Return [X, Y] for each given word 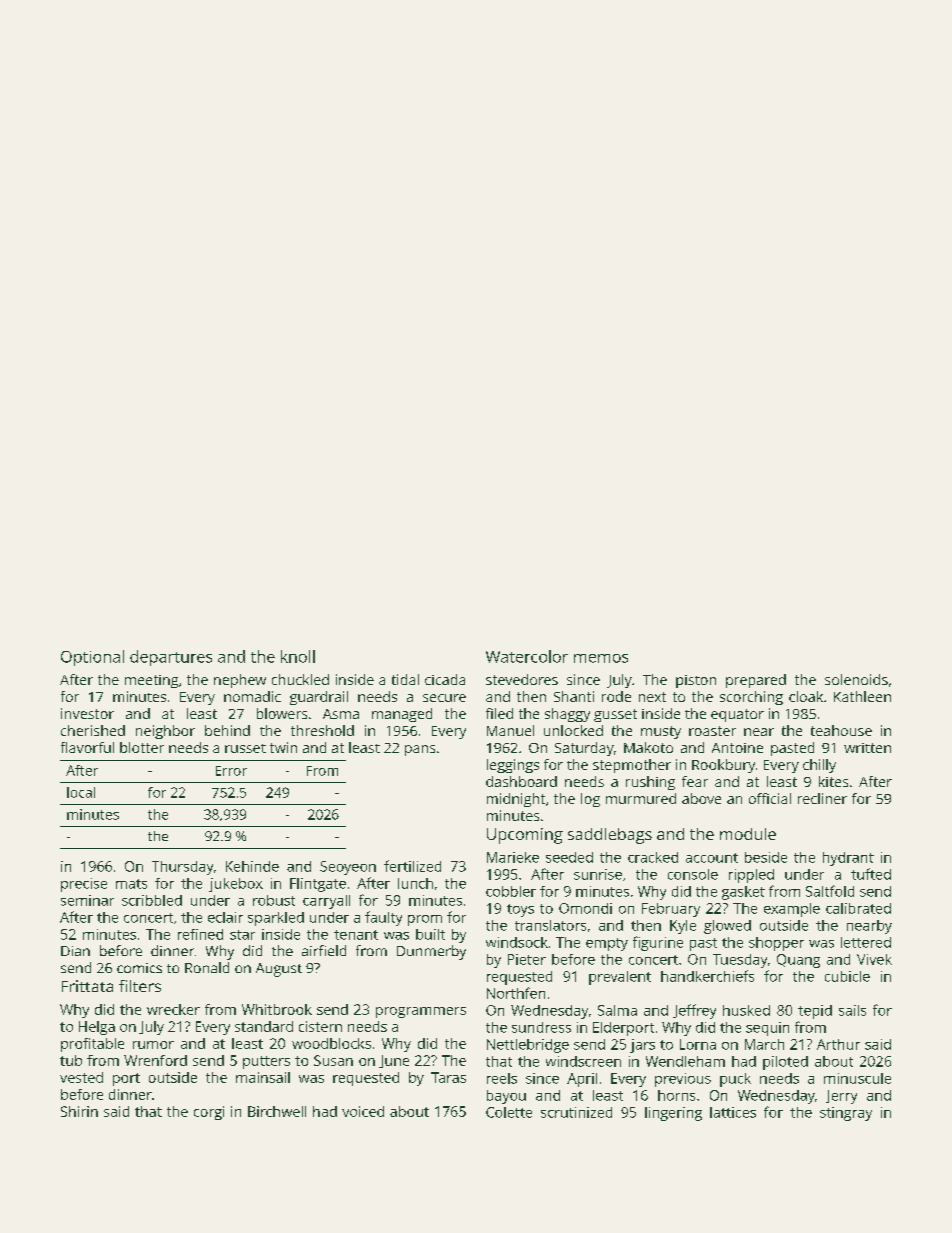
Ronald [207, 967]
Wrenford [155, 1060]
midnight [516, 800]
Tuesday [740, 961]
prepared [756, 681]
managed [402, 715]
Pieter [527, 959]
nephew [240, 681]
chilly [819, 766]
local [81, 792]
